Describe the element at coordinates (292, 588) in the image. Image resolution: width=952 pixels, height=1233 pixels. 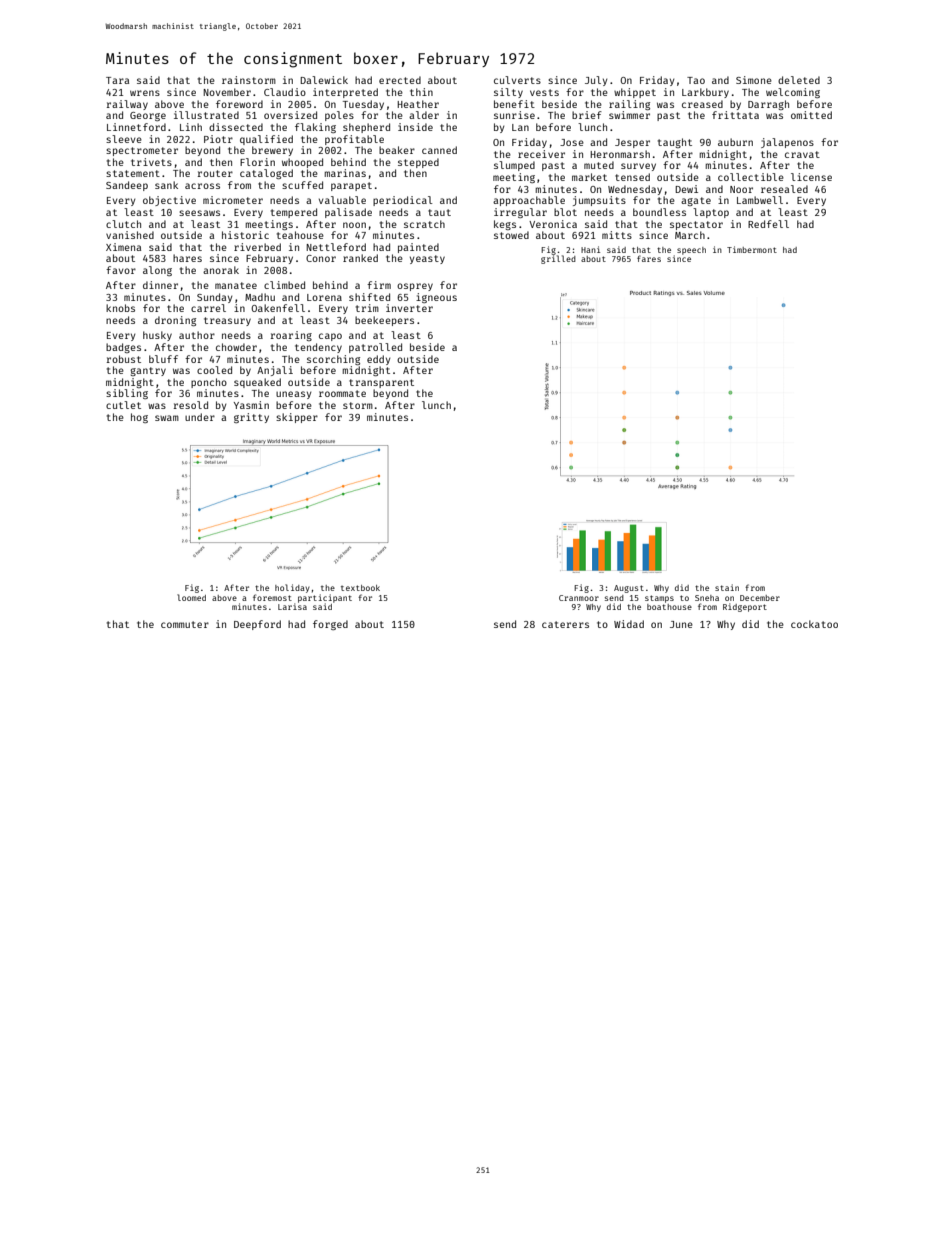
I see `holiday` at that location.
